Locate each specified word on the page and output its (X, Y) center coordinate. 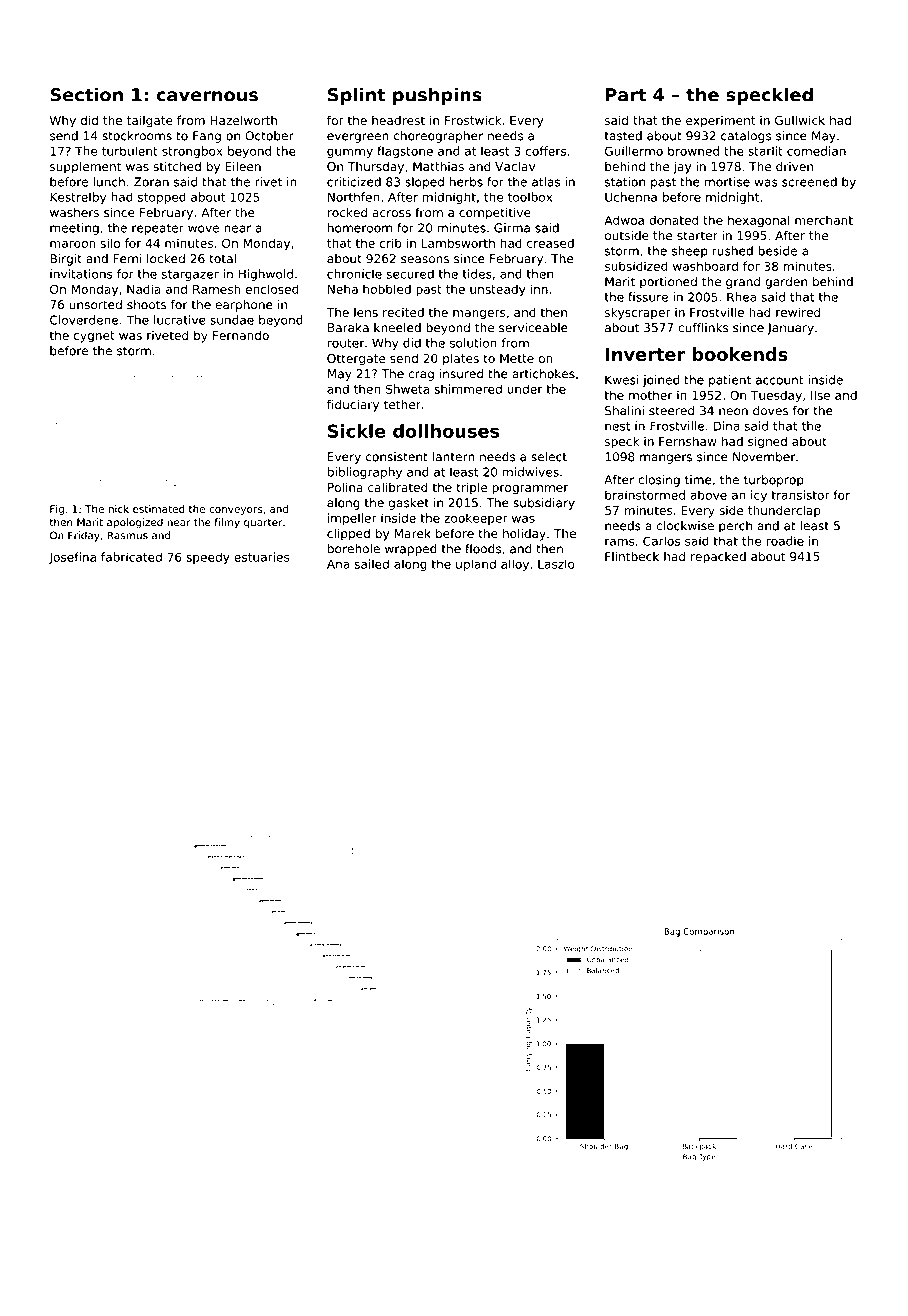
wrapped (411, 550)
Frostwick (473, 120)
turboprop (774, 481)
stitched (177, 166)
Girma (512, 228)
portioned (668, 283)
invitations (81, 274)
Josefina (72, 558)
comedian (816, 151)
